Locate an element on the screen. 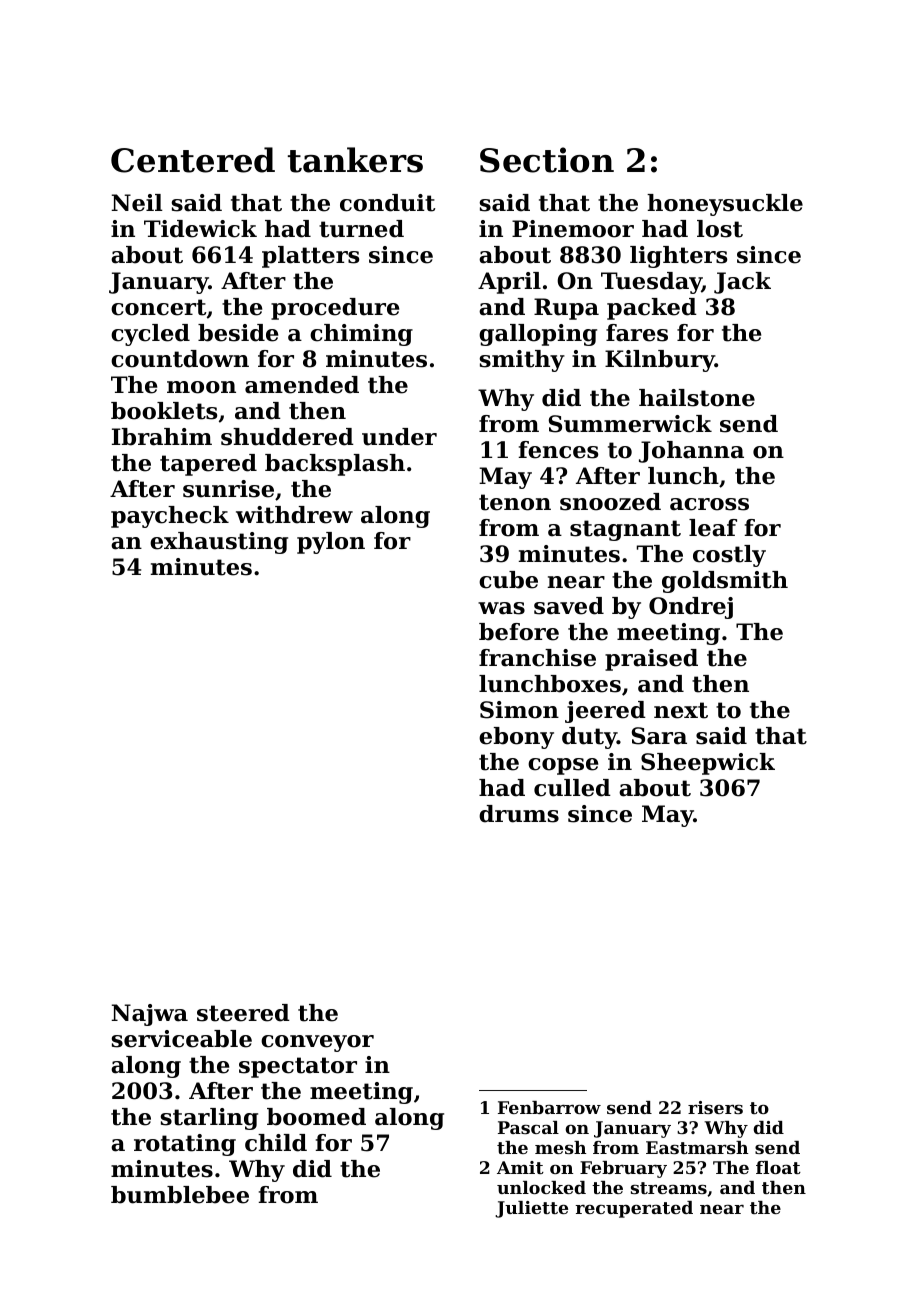 The image size is (924, 1311). Sheepwick is located at coordinates (708, 764).
